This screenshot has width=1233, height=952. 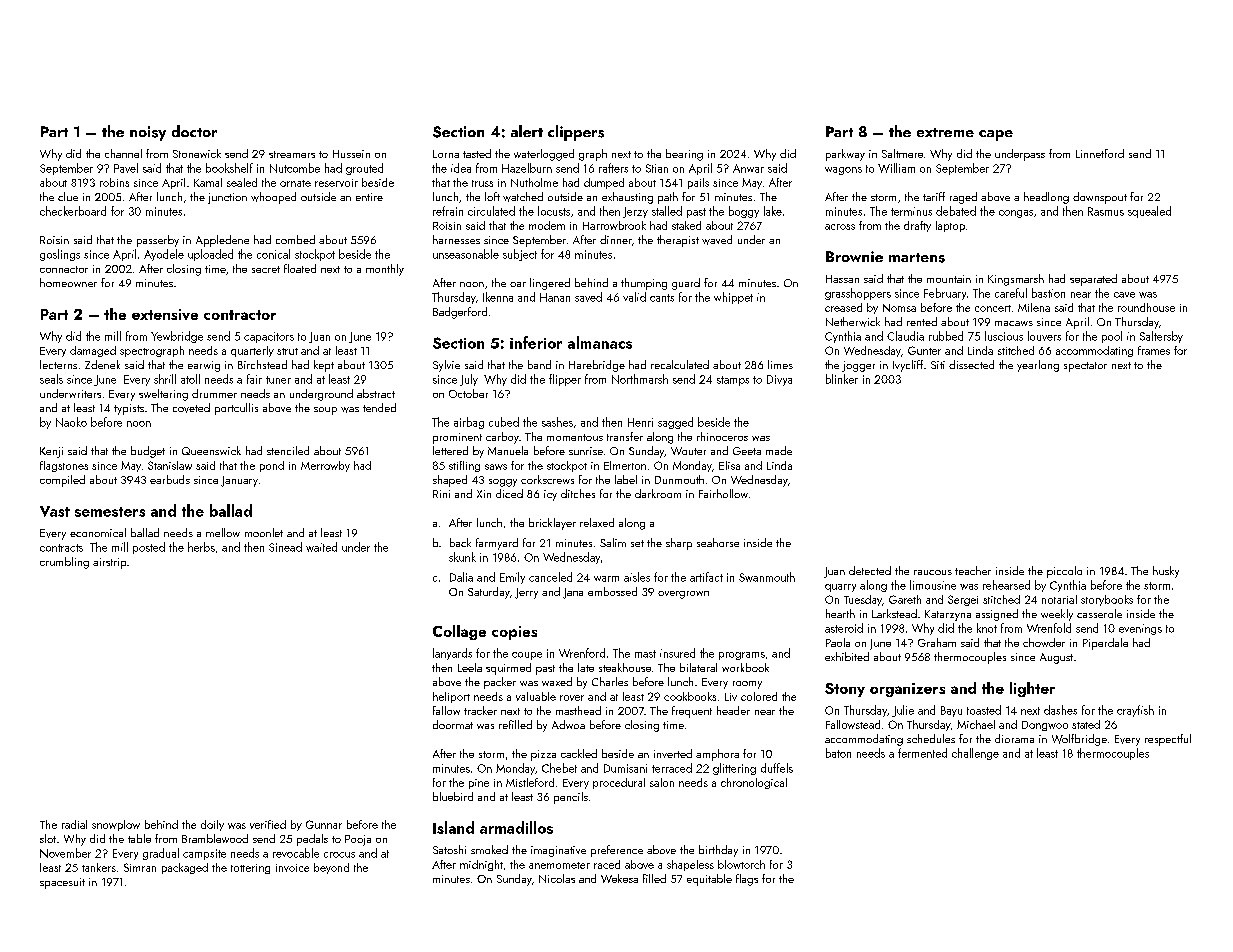 What do you see at coordinates (453, 724) in the screenshot?
I see `doormat` at bounding box center [453, 724].
